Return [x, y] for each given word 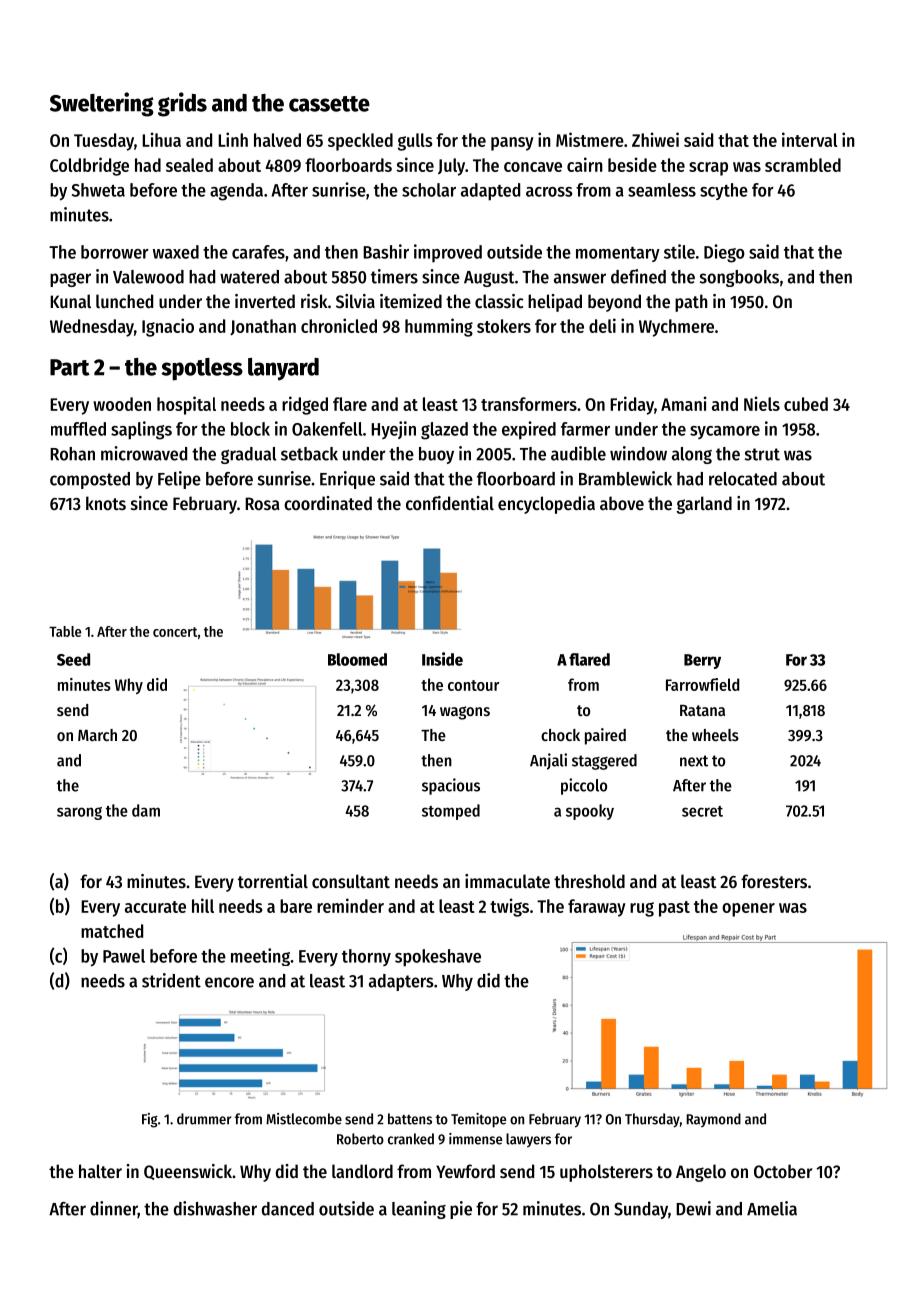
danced [288, 1209]
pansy [512, 144]
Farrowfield [702, 684]
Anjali [548, 761]
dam [146, 810]
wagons [465, 713]
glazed [444, 431]
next [694, 761]
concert [175, 632]
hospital [186, 405]
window [638, 453]
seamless [662, 190]
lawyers [528, 1140]
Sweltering [102, 104]
